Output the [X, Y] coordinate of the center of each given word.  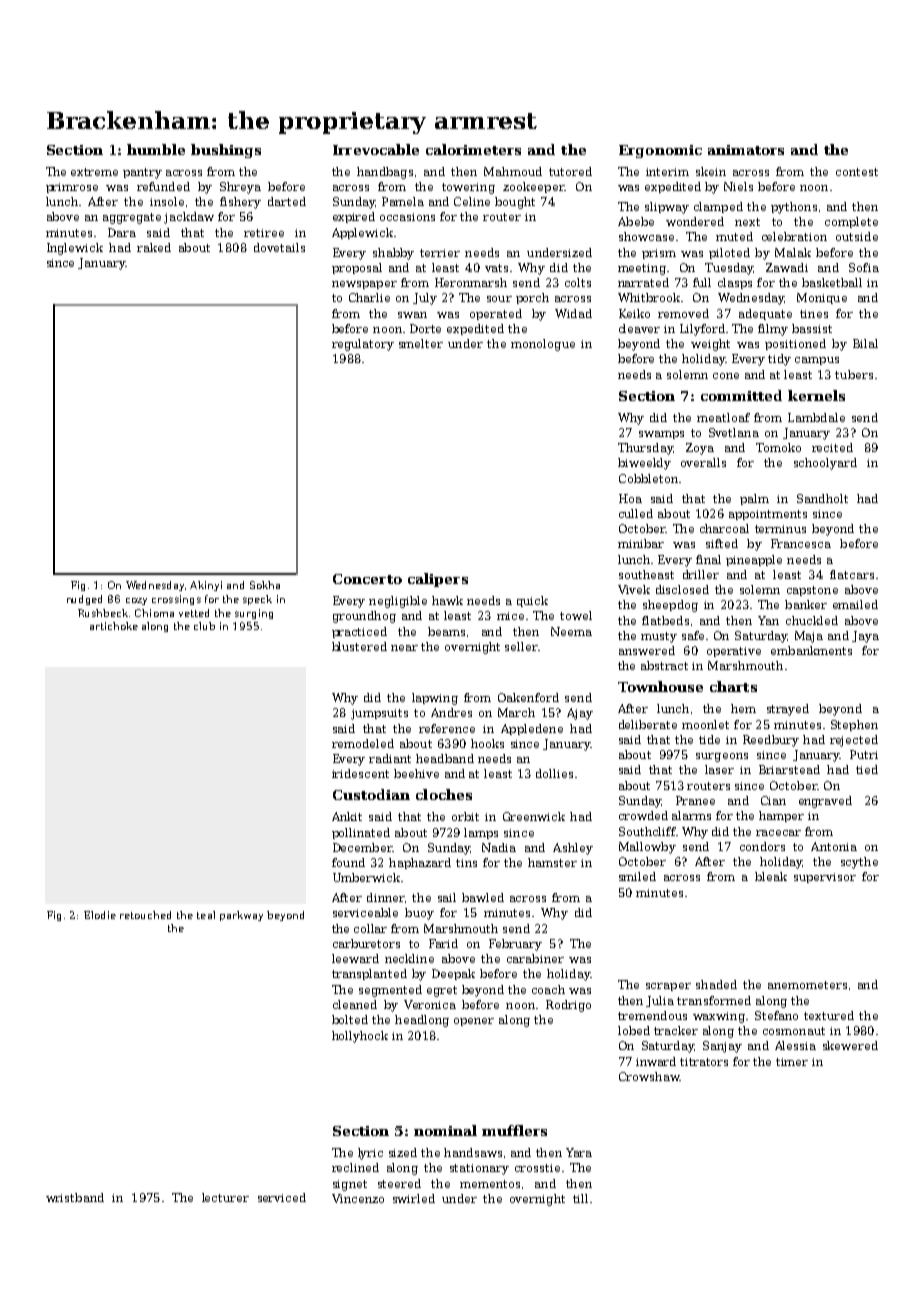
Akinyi [206, 586]
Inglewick [75, 249]
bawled [483, 897]
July [425, 299]
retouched [145, 915]
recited [832, 447]
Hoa [630, 498]
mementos [490, 1184]
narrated [643, 282]
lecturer [225, 1197]
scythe [859, 863]
